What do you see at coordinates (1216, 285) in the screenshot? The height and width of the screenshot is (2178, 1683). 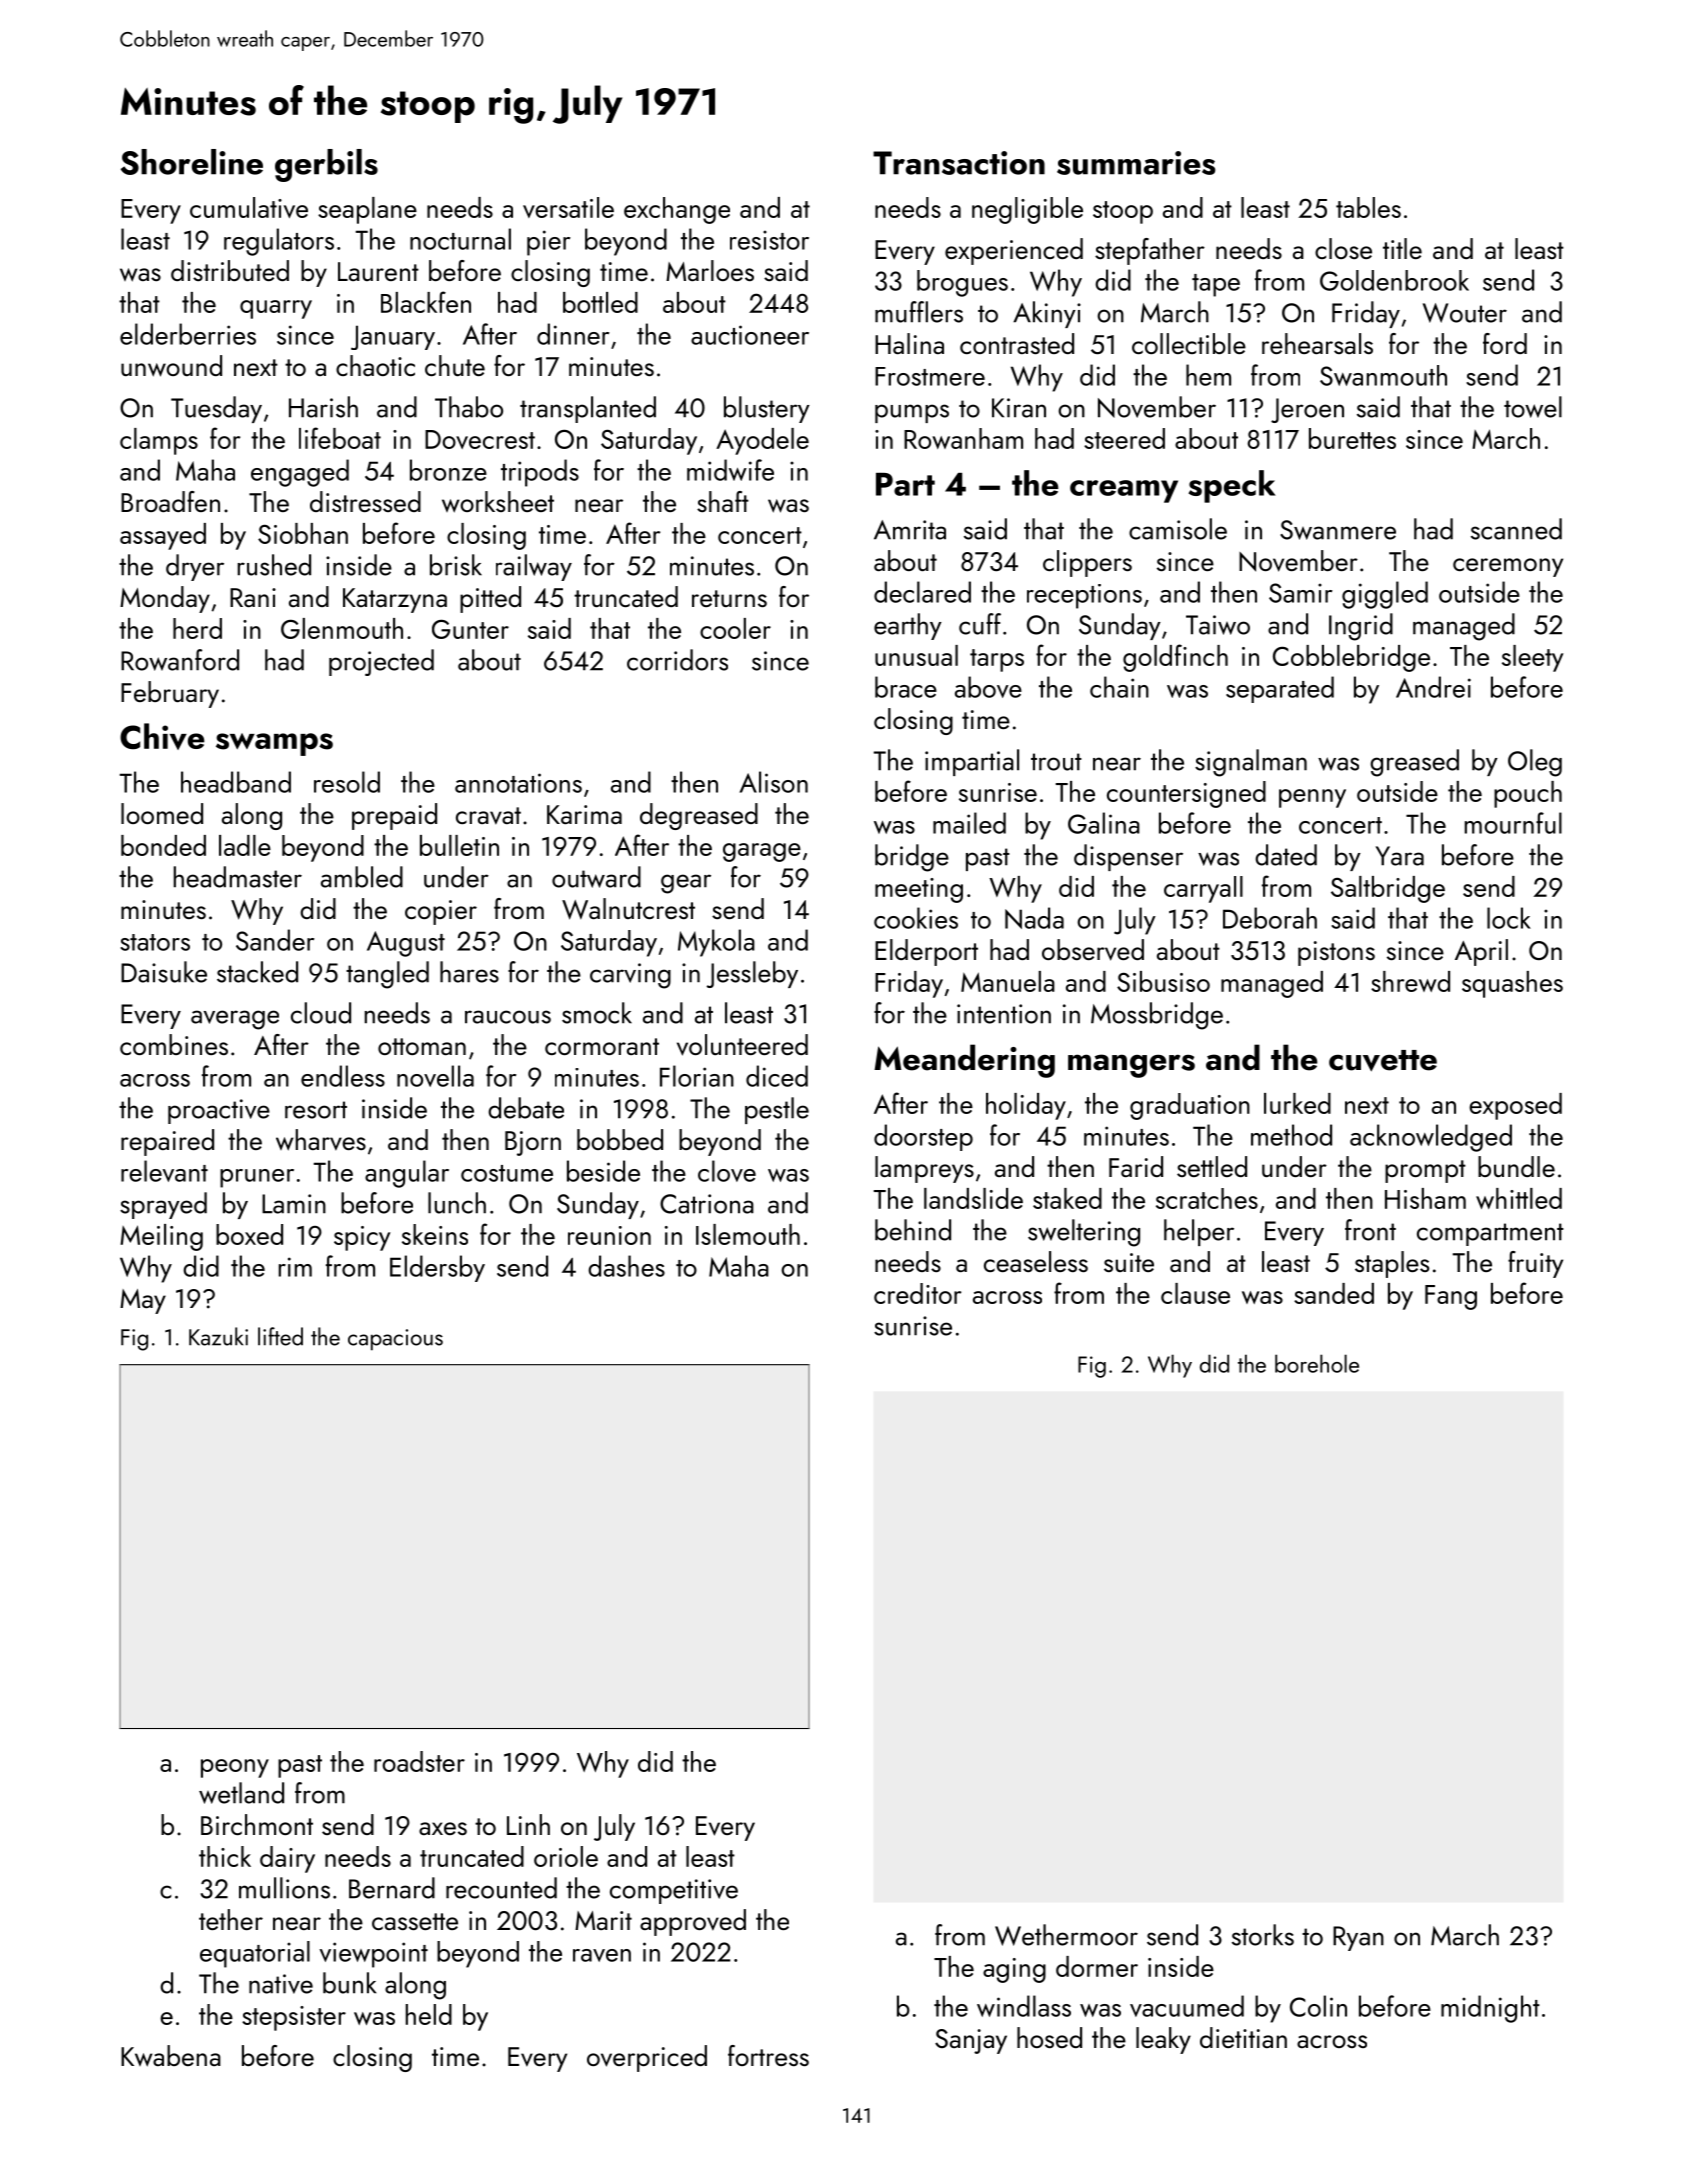 I see `tape` at bounding box center [1216, 285].
